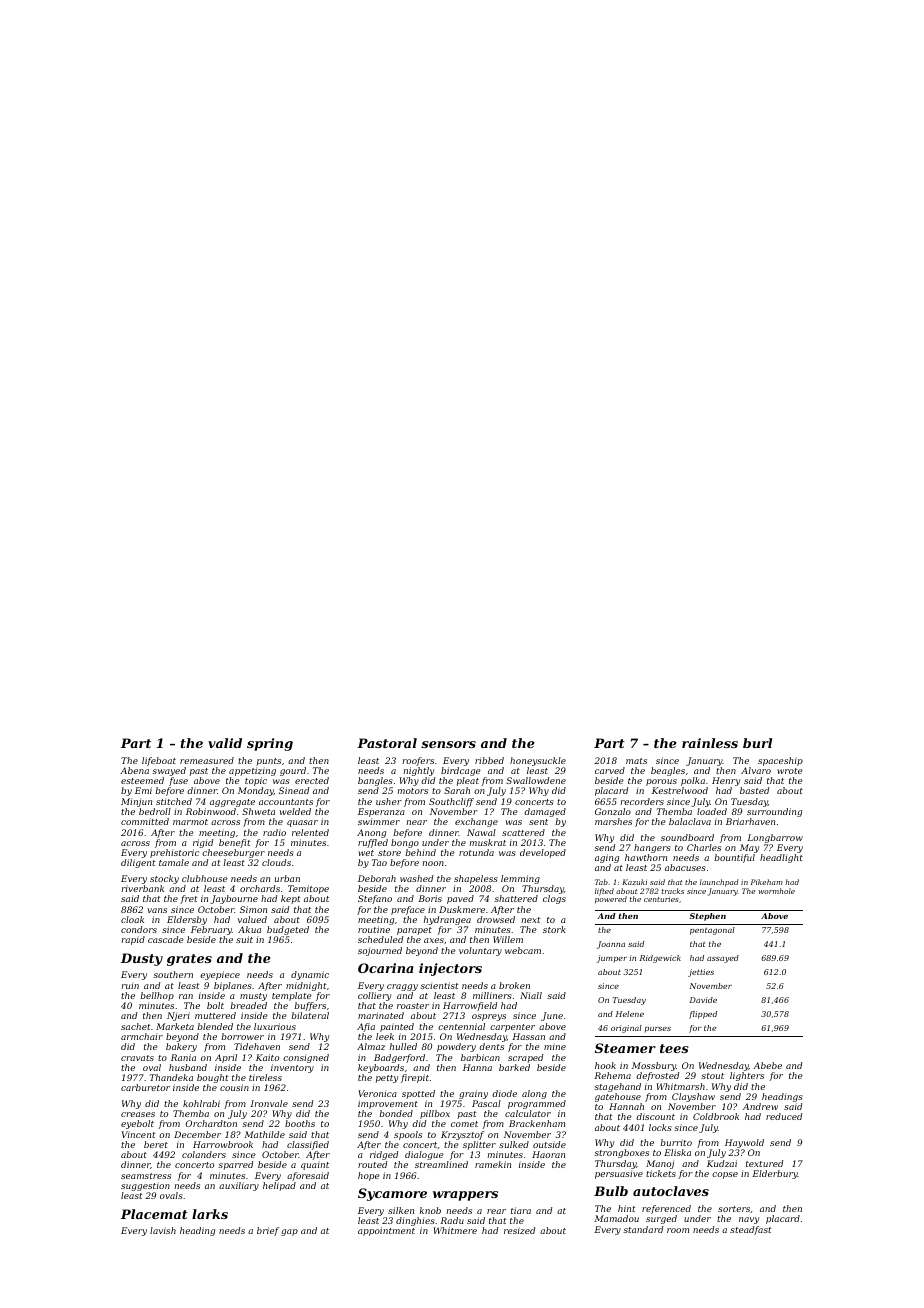 Image resolution: width=924 pixels, height=1308 pixels. I want to click on Andrew, so click(760, 1106).
